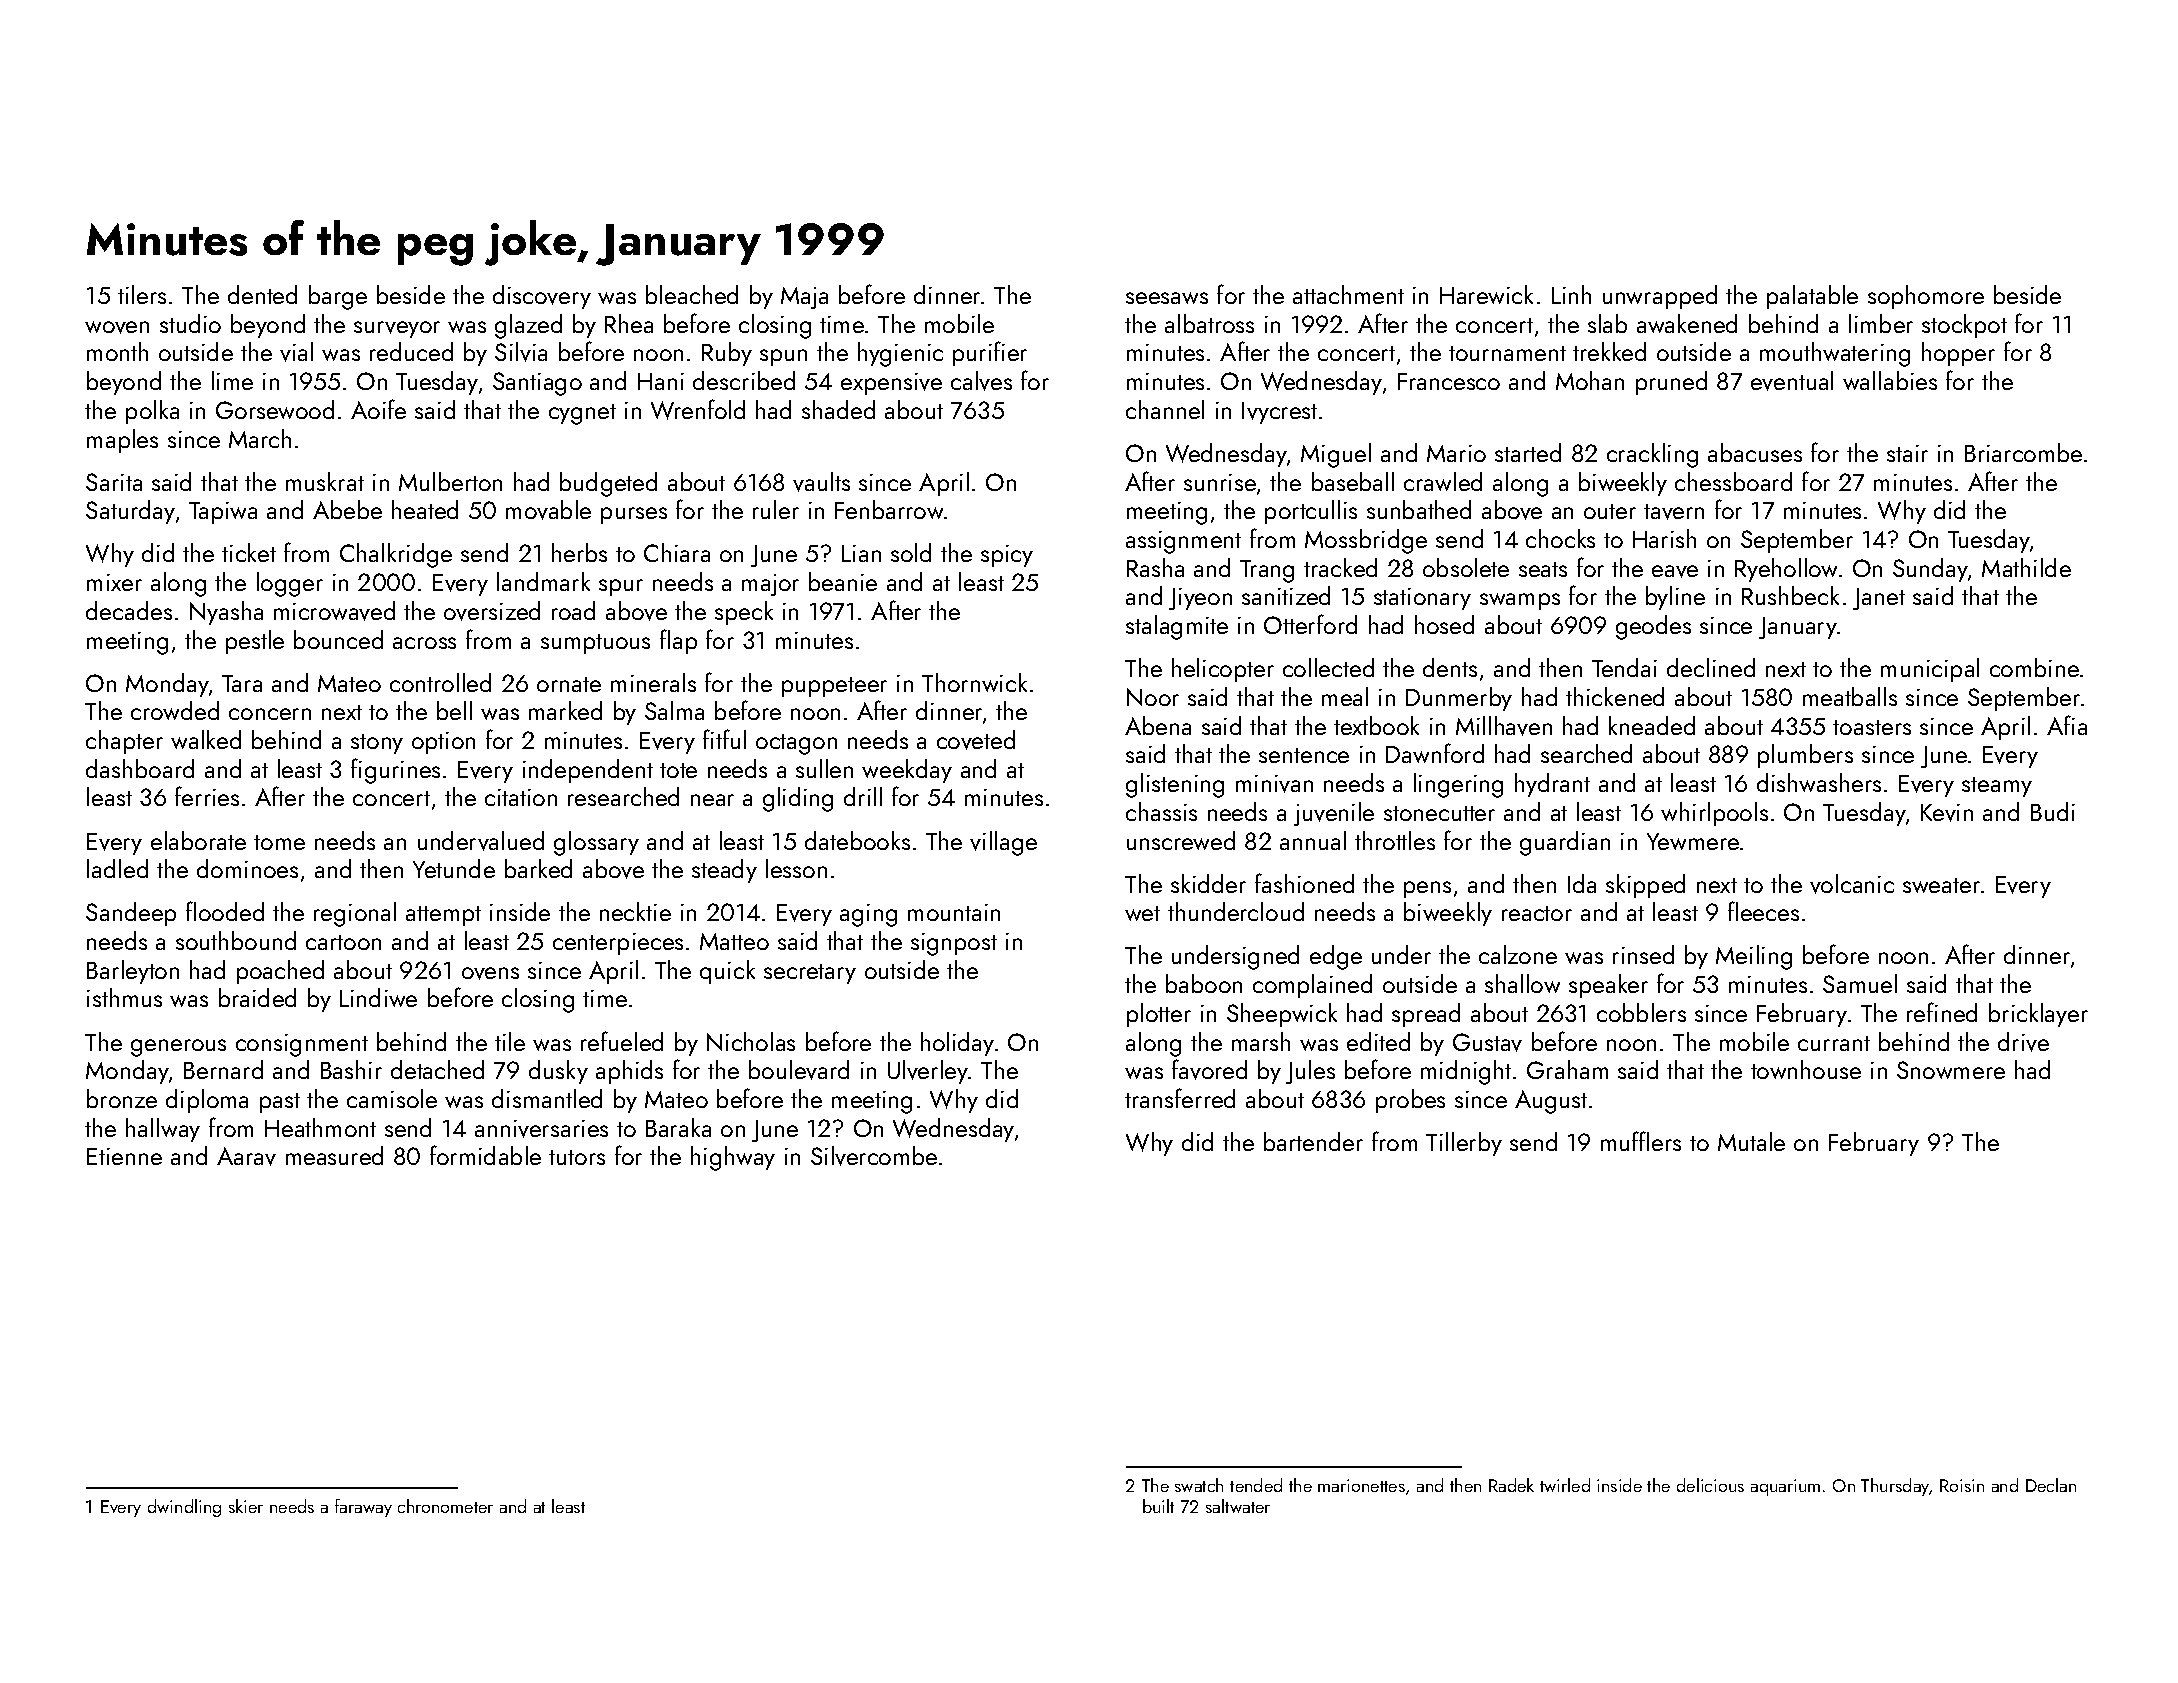 The height and width of the page is (1683, 2178). Describe the element at coordinates (1926, 297) in the page. I see `sophomore` at that location.
